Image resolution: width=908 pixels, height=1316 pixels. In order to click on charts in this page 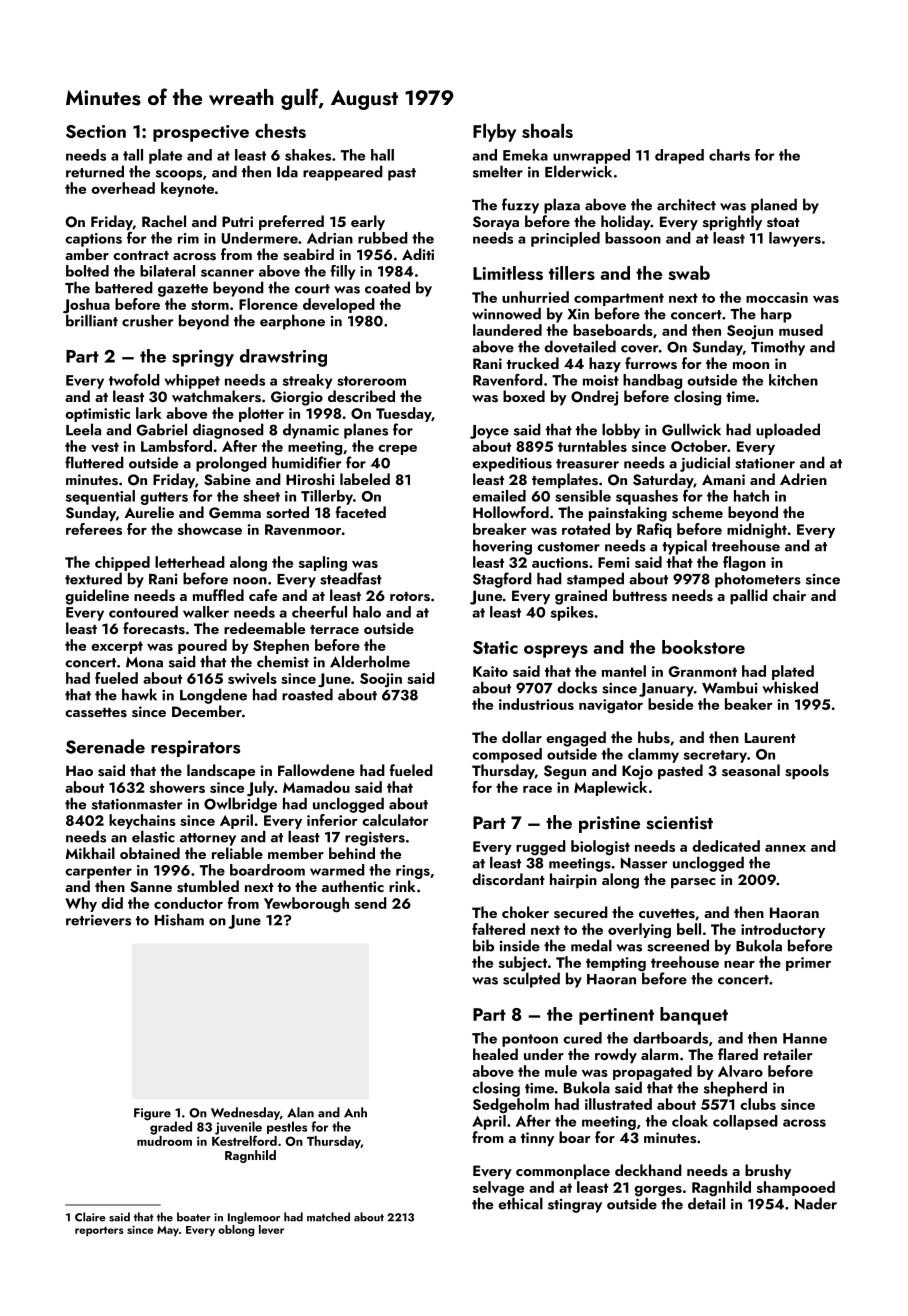, I will do `click(729, 155)`.
